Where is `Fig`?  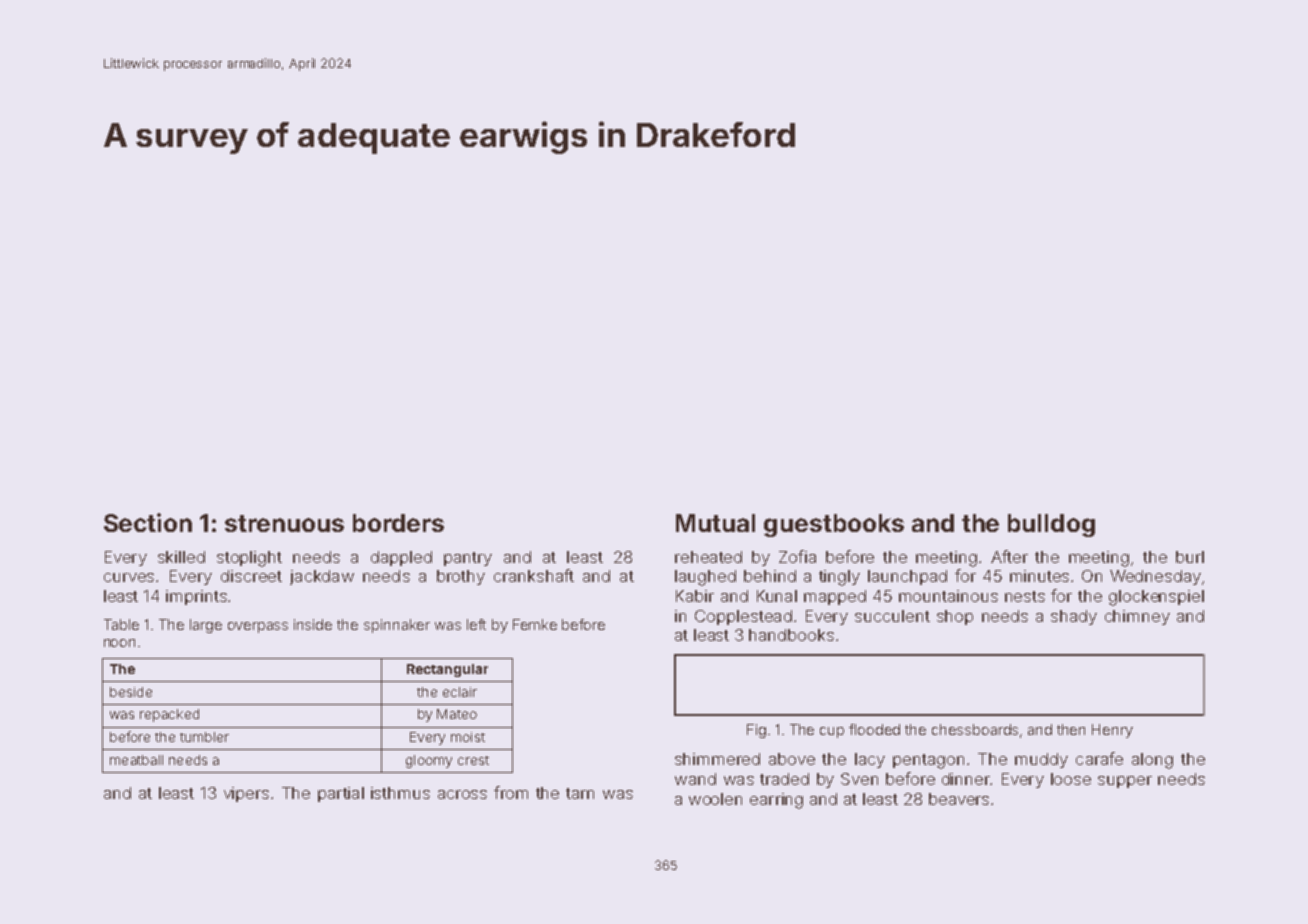 Fig is located at coordinates (756, 731).
